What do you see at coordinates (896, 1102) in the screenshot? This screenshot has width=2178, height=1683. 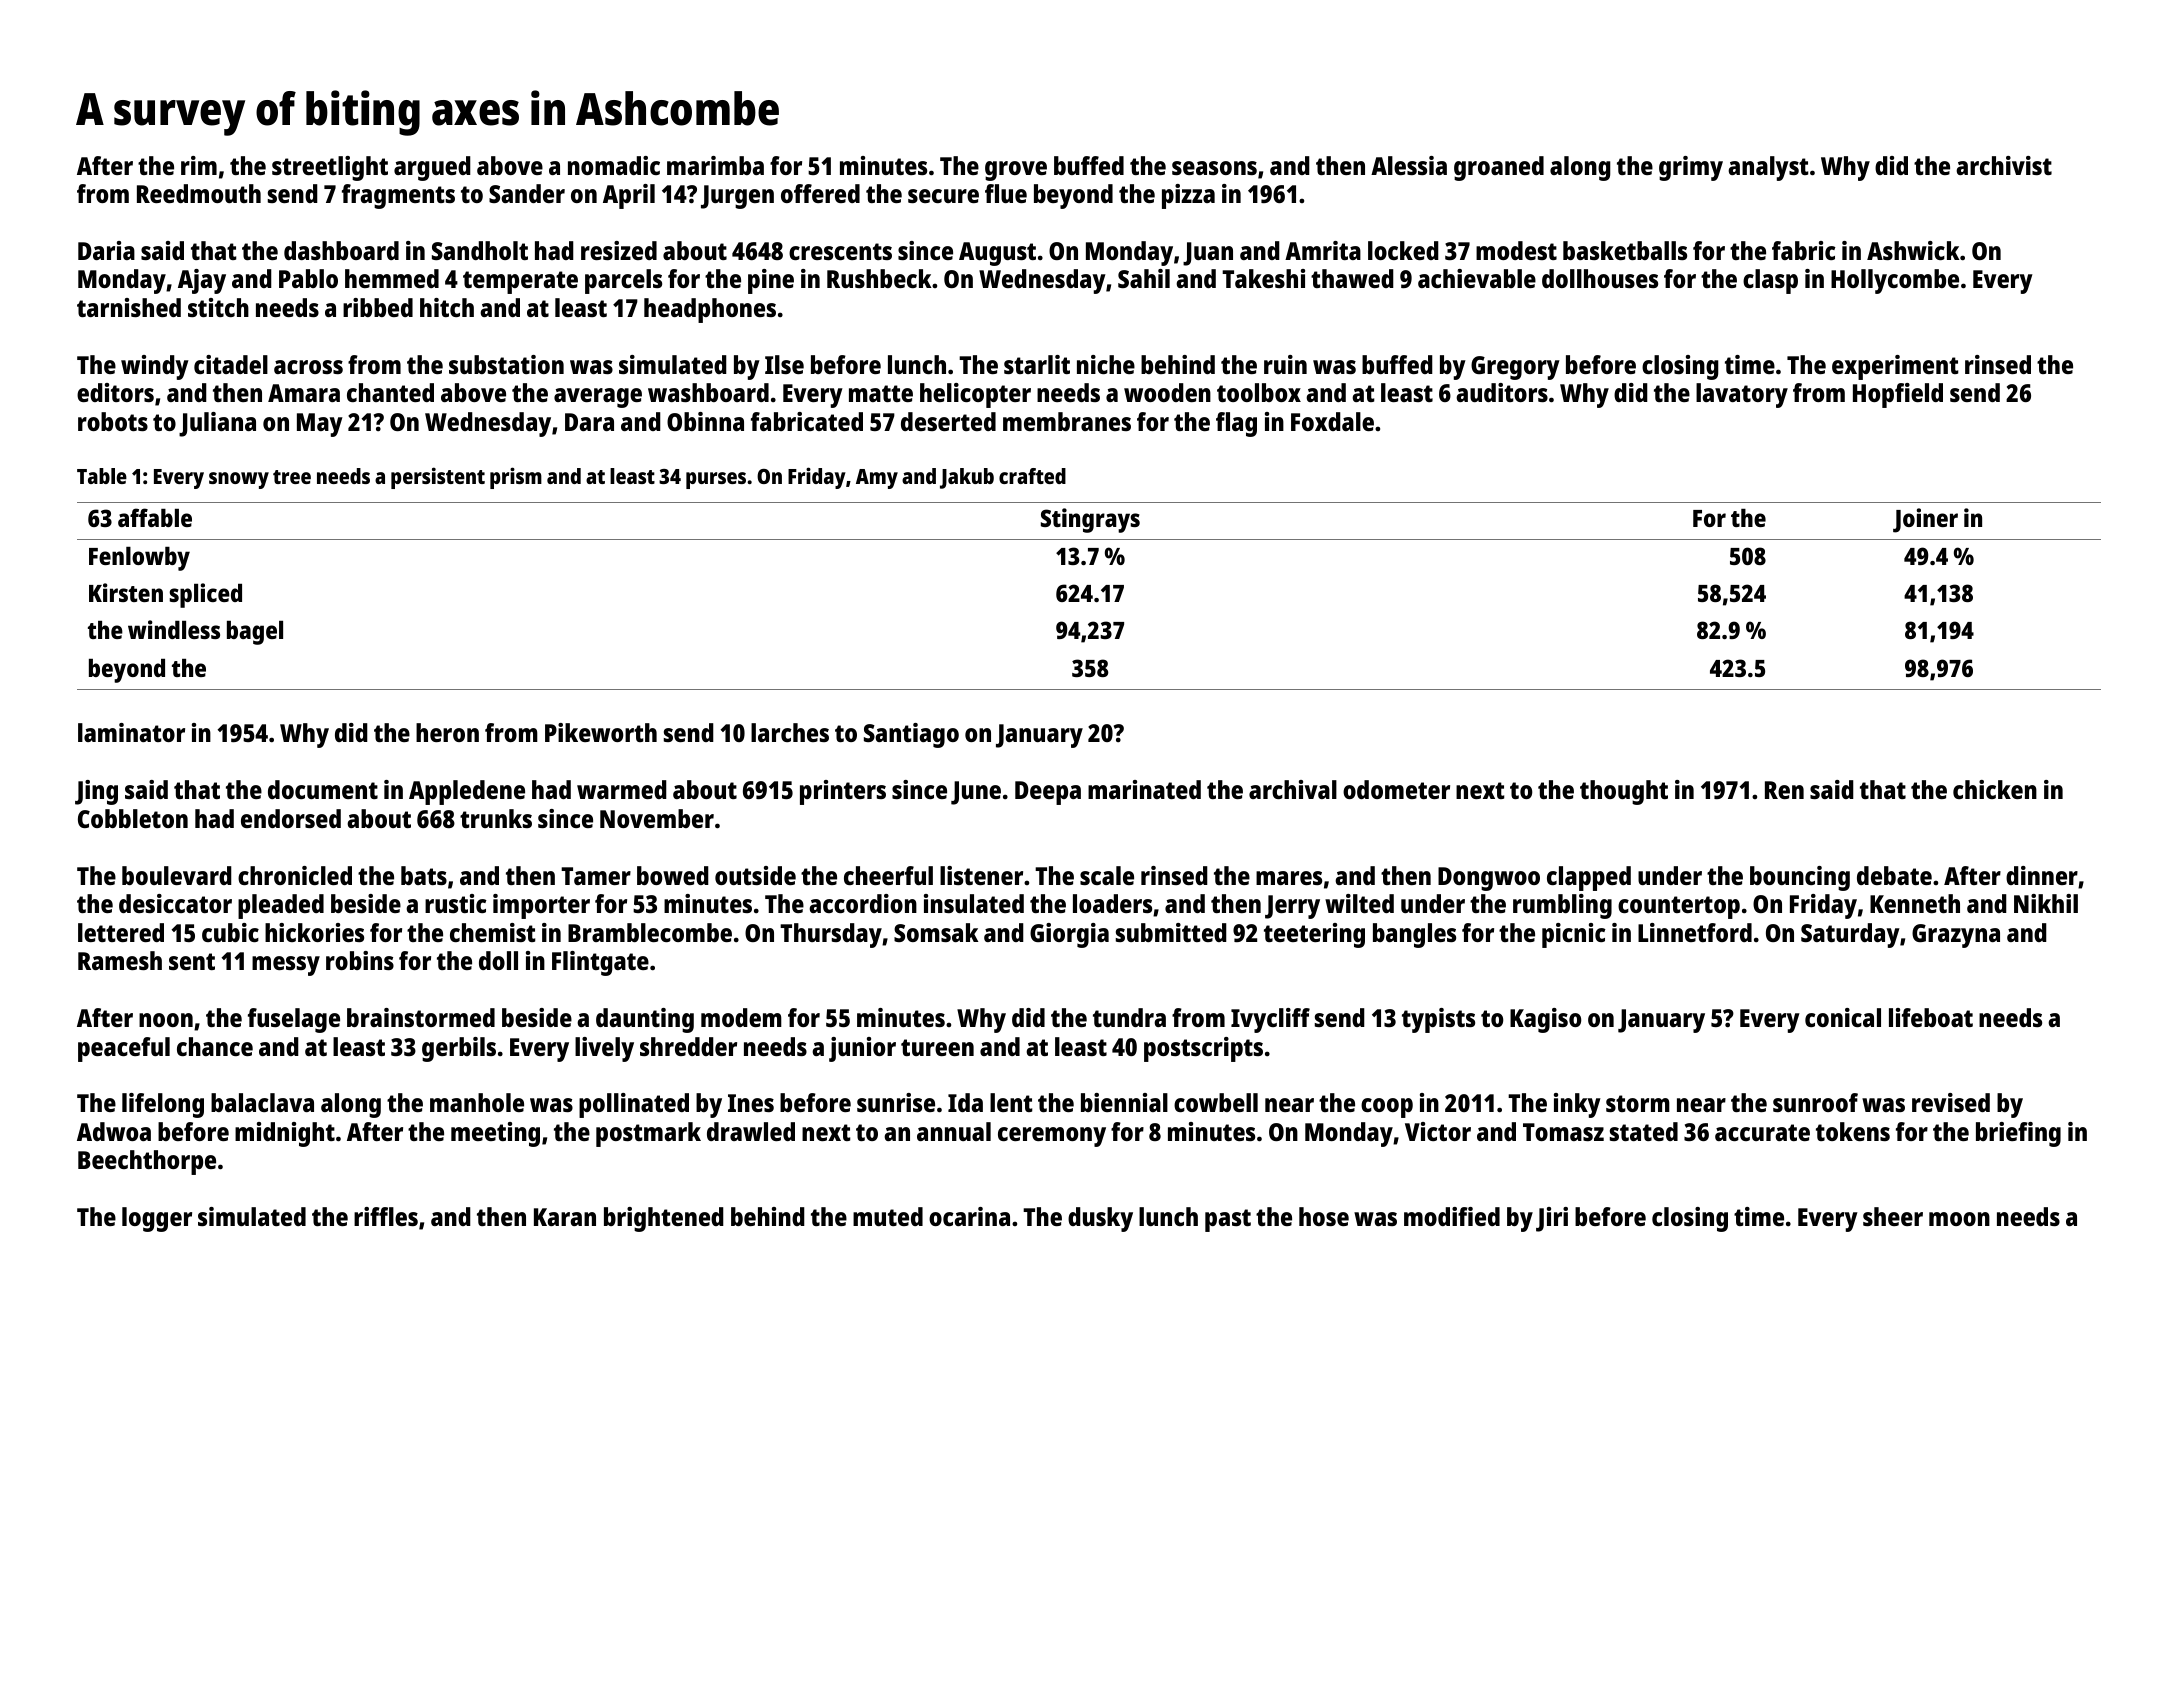 I see `sunrise` at bounding box center [896, 1102].
